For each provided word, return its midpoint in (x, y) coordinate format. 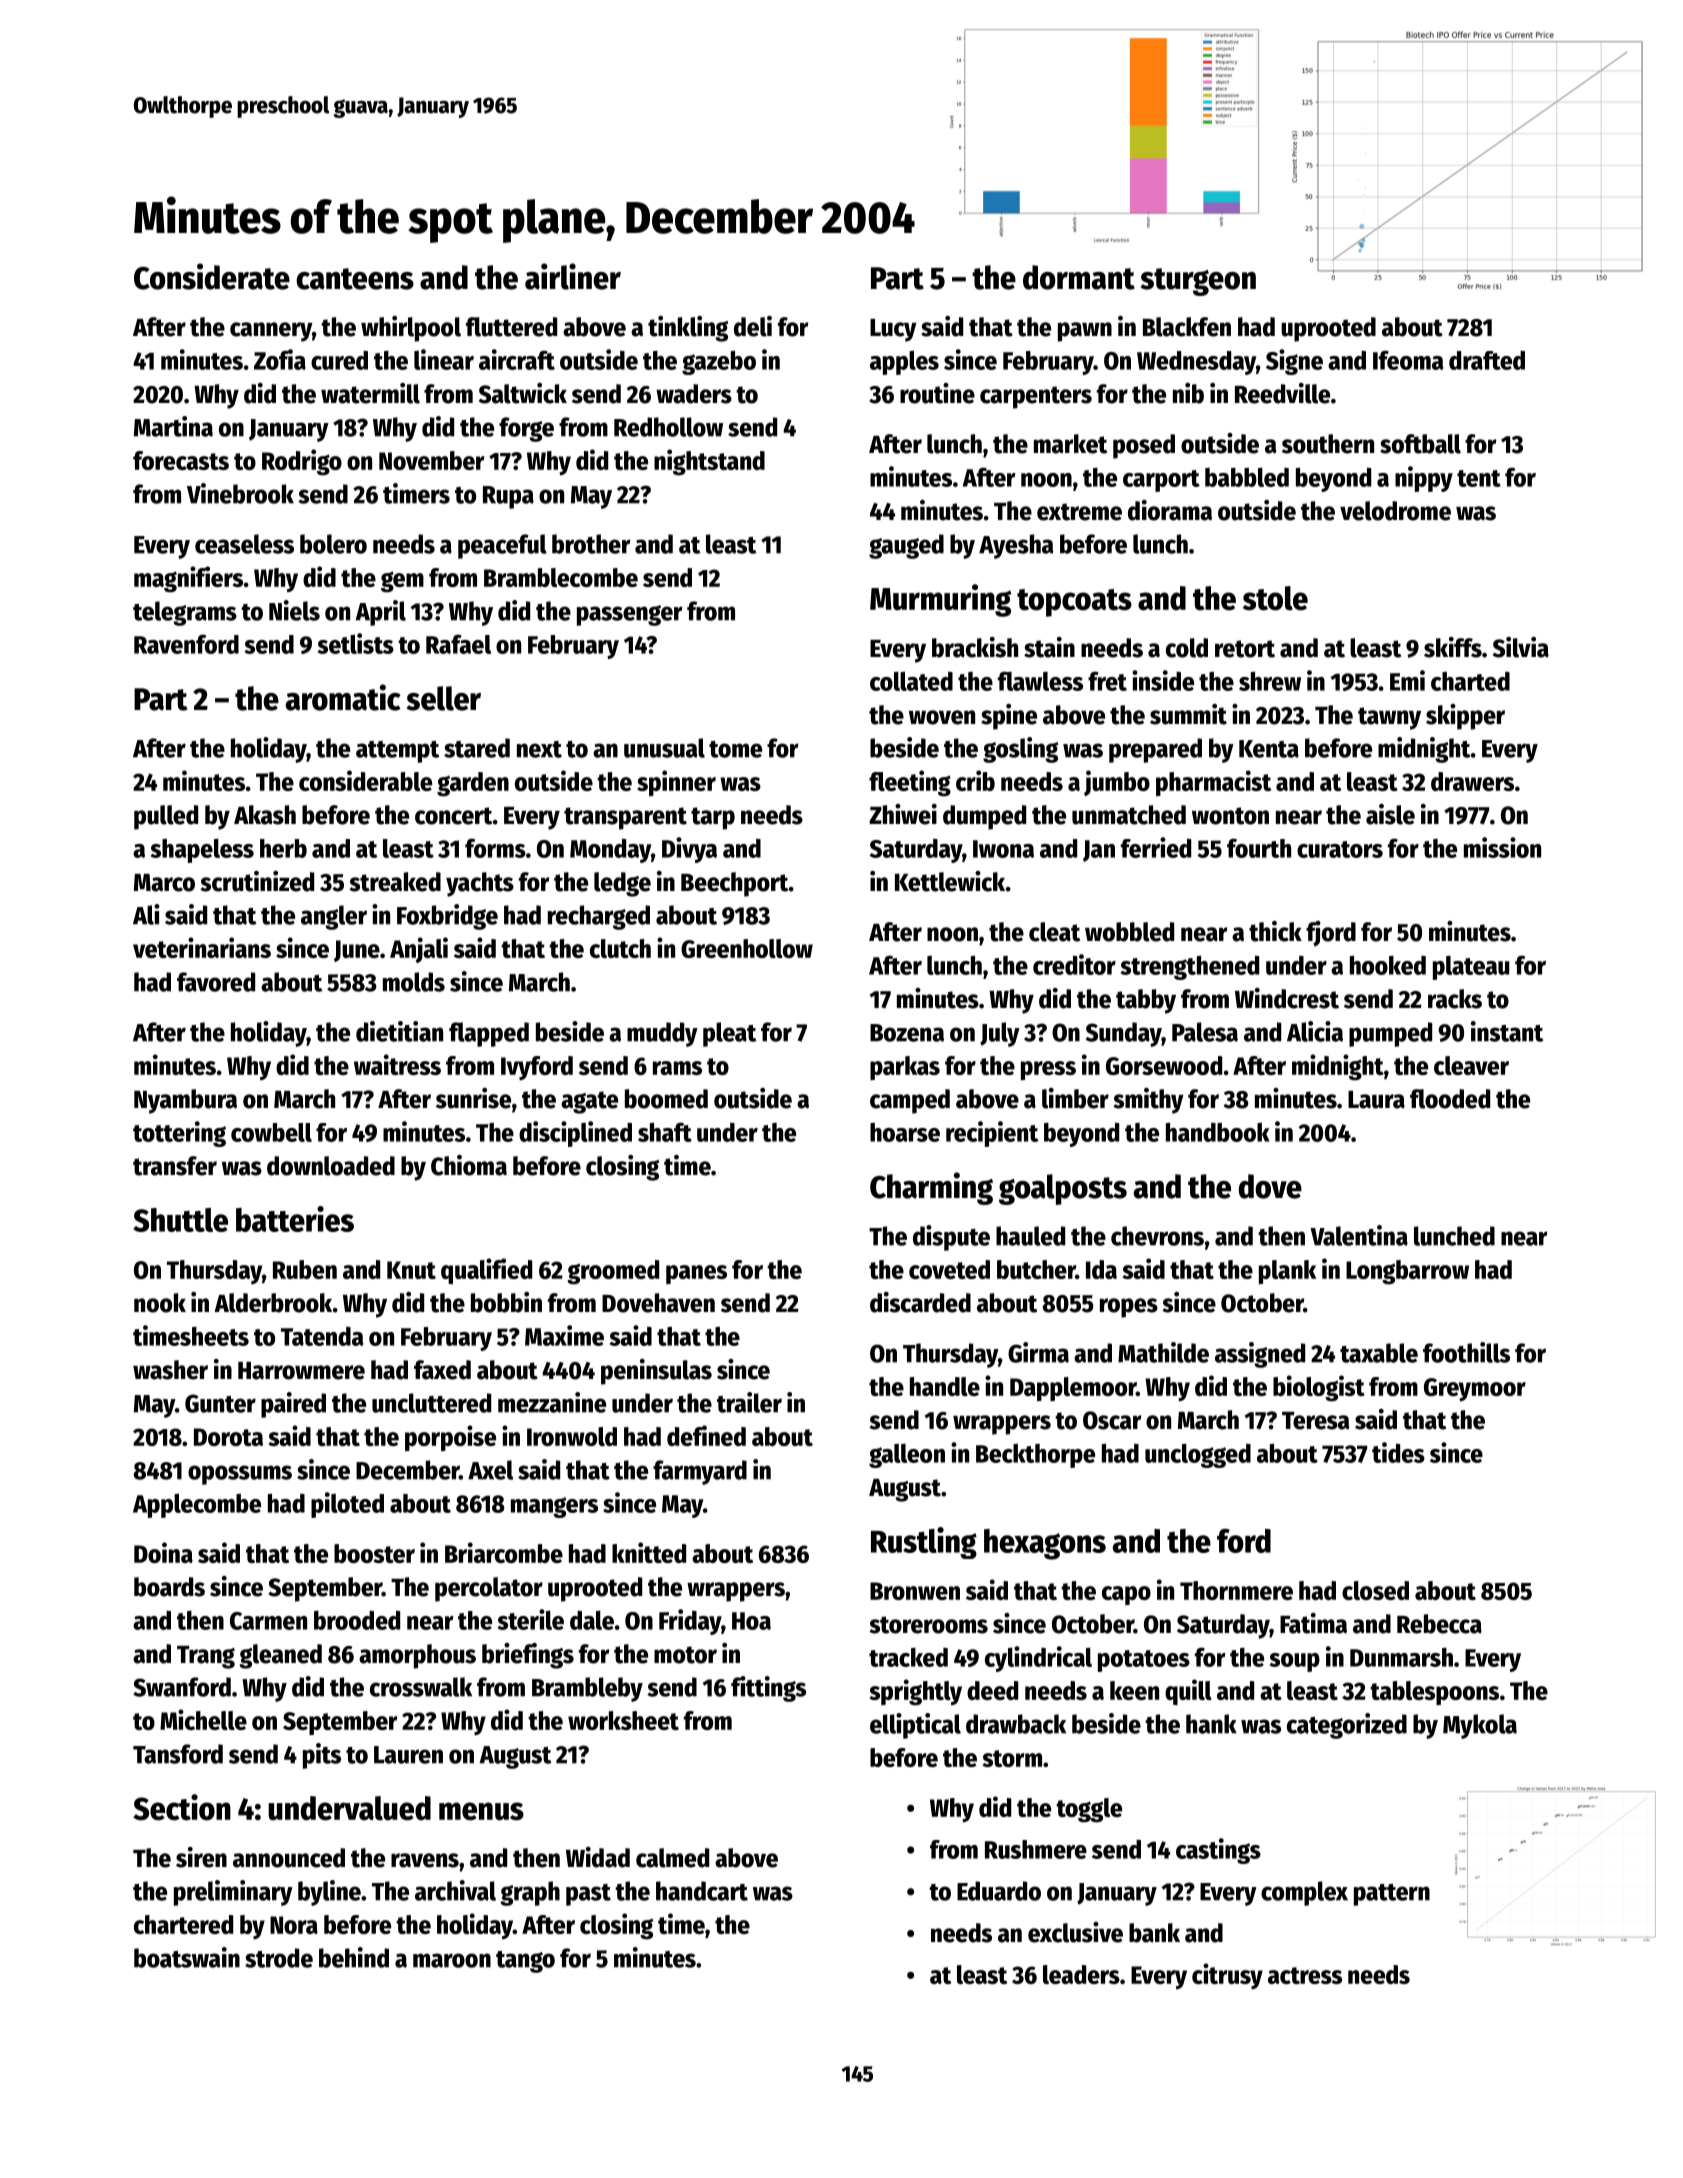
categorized (1347, 1726)
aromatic (343, 697)
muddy (662, 1034)
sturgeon (1198, 282)
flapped (489, 1034)
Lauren (408, 1755)
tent (1479, 478)
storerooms (928, 1625)
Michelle (203, 1719)
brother (591, 544)
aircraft (517, 359)
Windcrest (1287, 998)
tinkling (688, 329)
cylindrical (1038, 1659)
